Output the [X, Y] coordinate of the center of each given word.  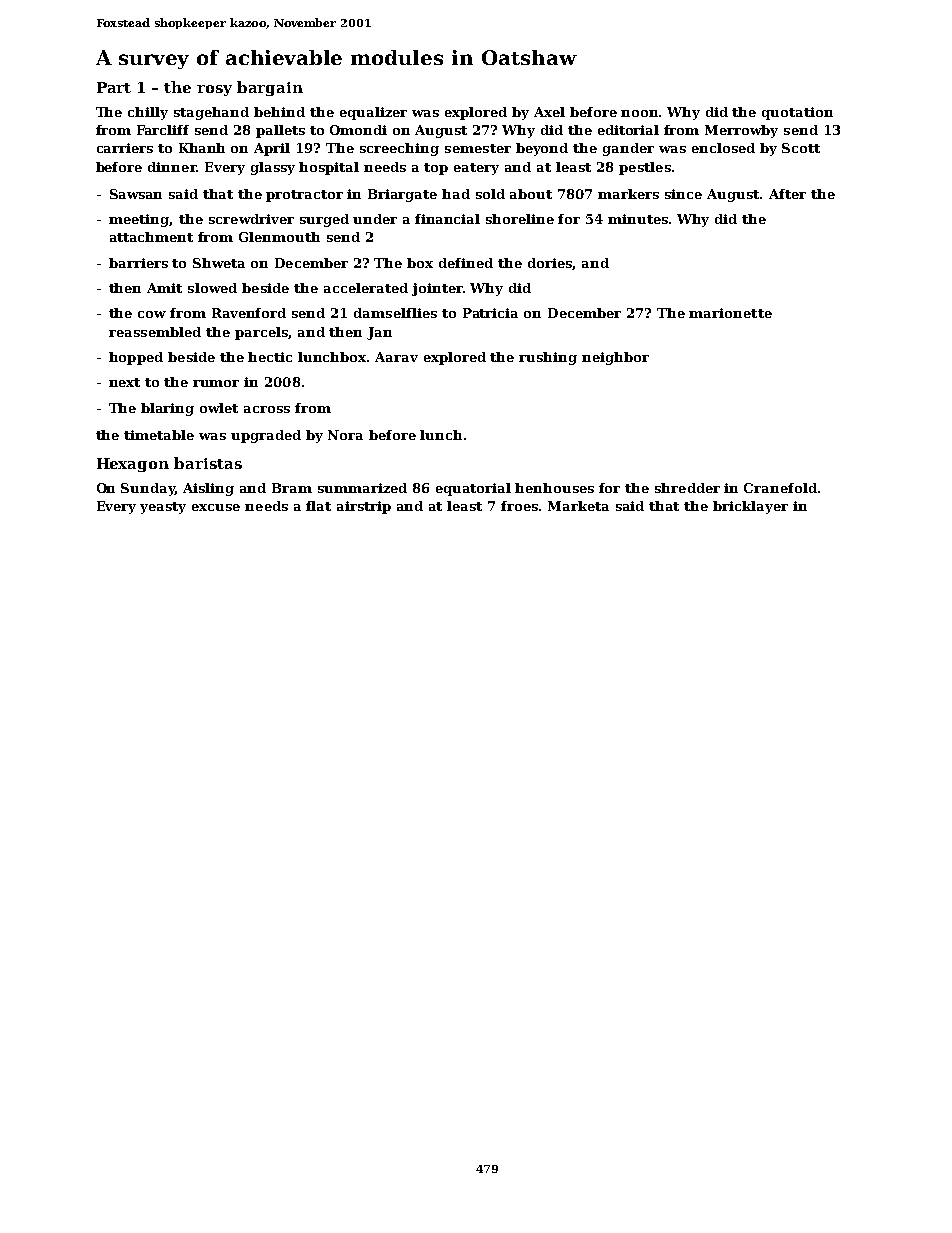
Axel [549, 112]
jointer [437, 289]
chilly [148, 113]
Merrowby [741, 131]
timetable [159, 435]
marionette [730, 313]
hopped [136, 358]
